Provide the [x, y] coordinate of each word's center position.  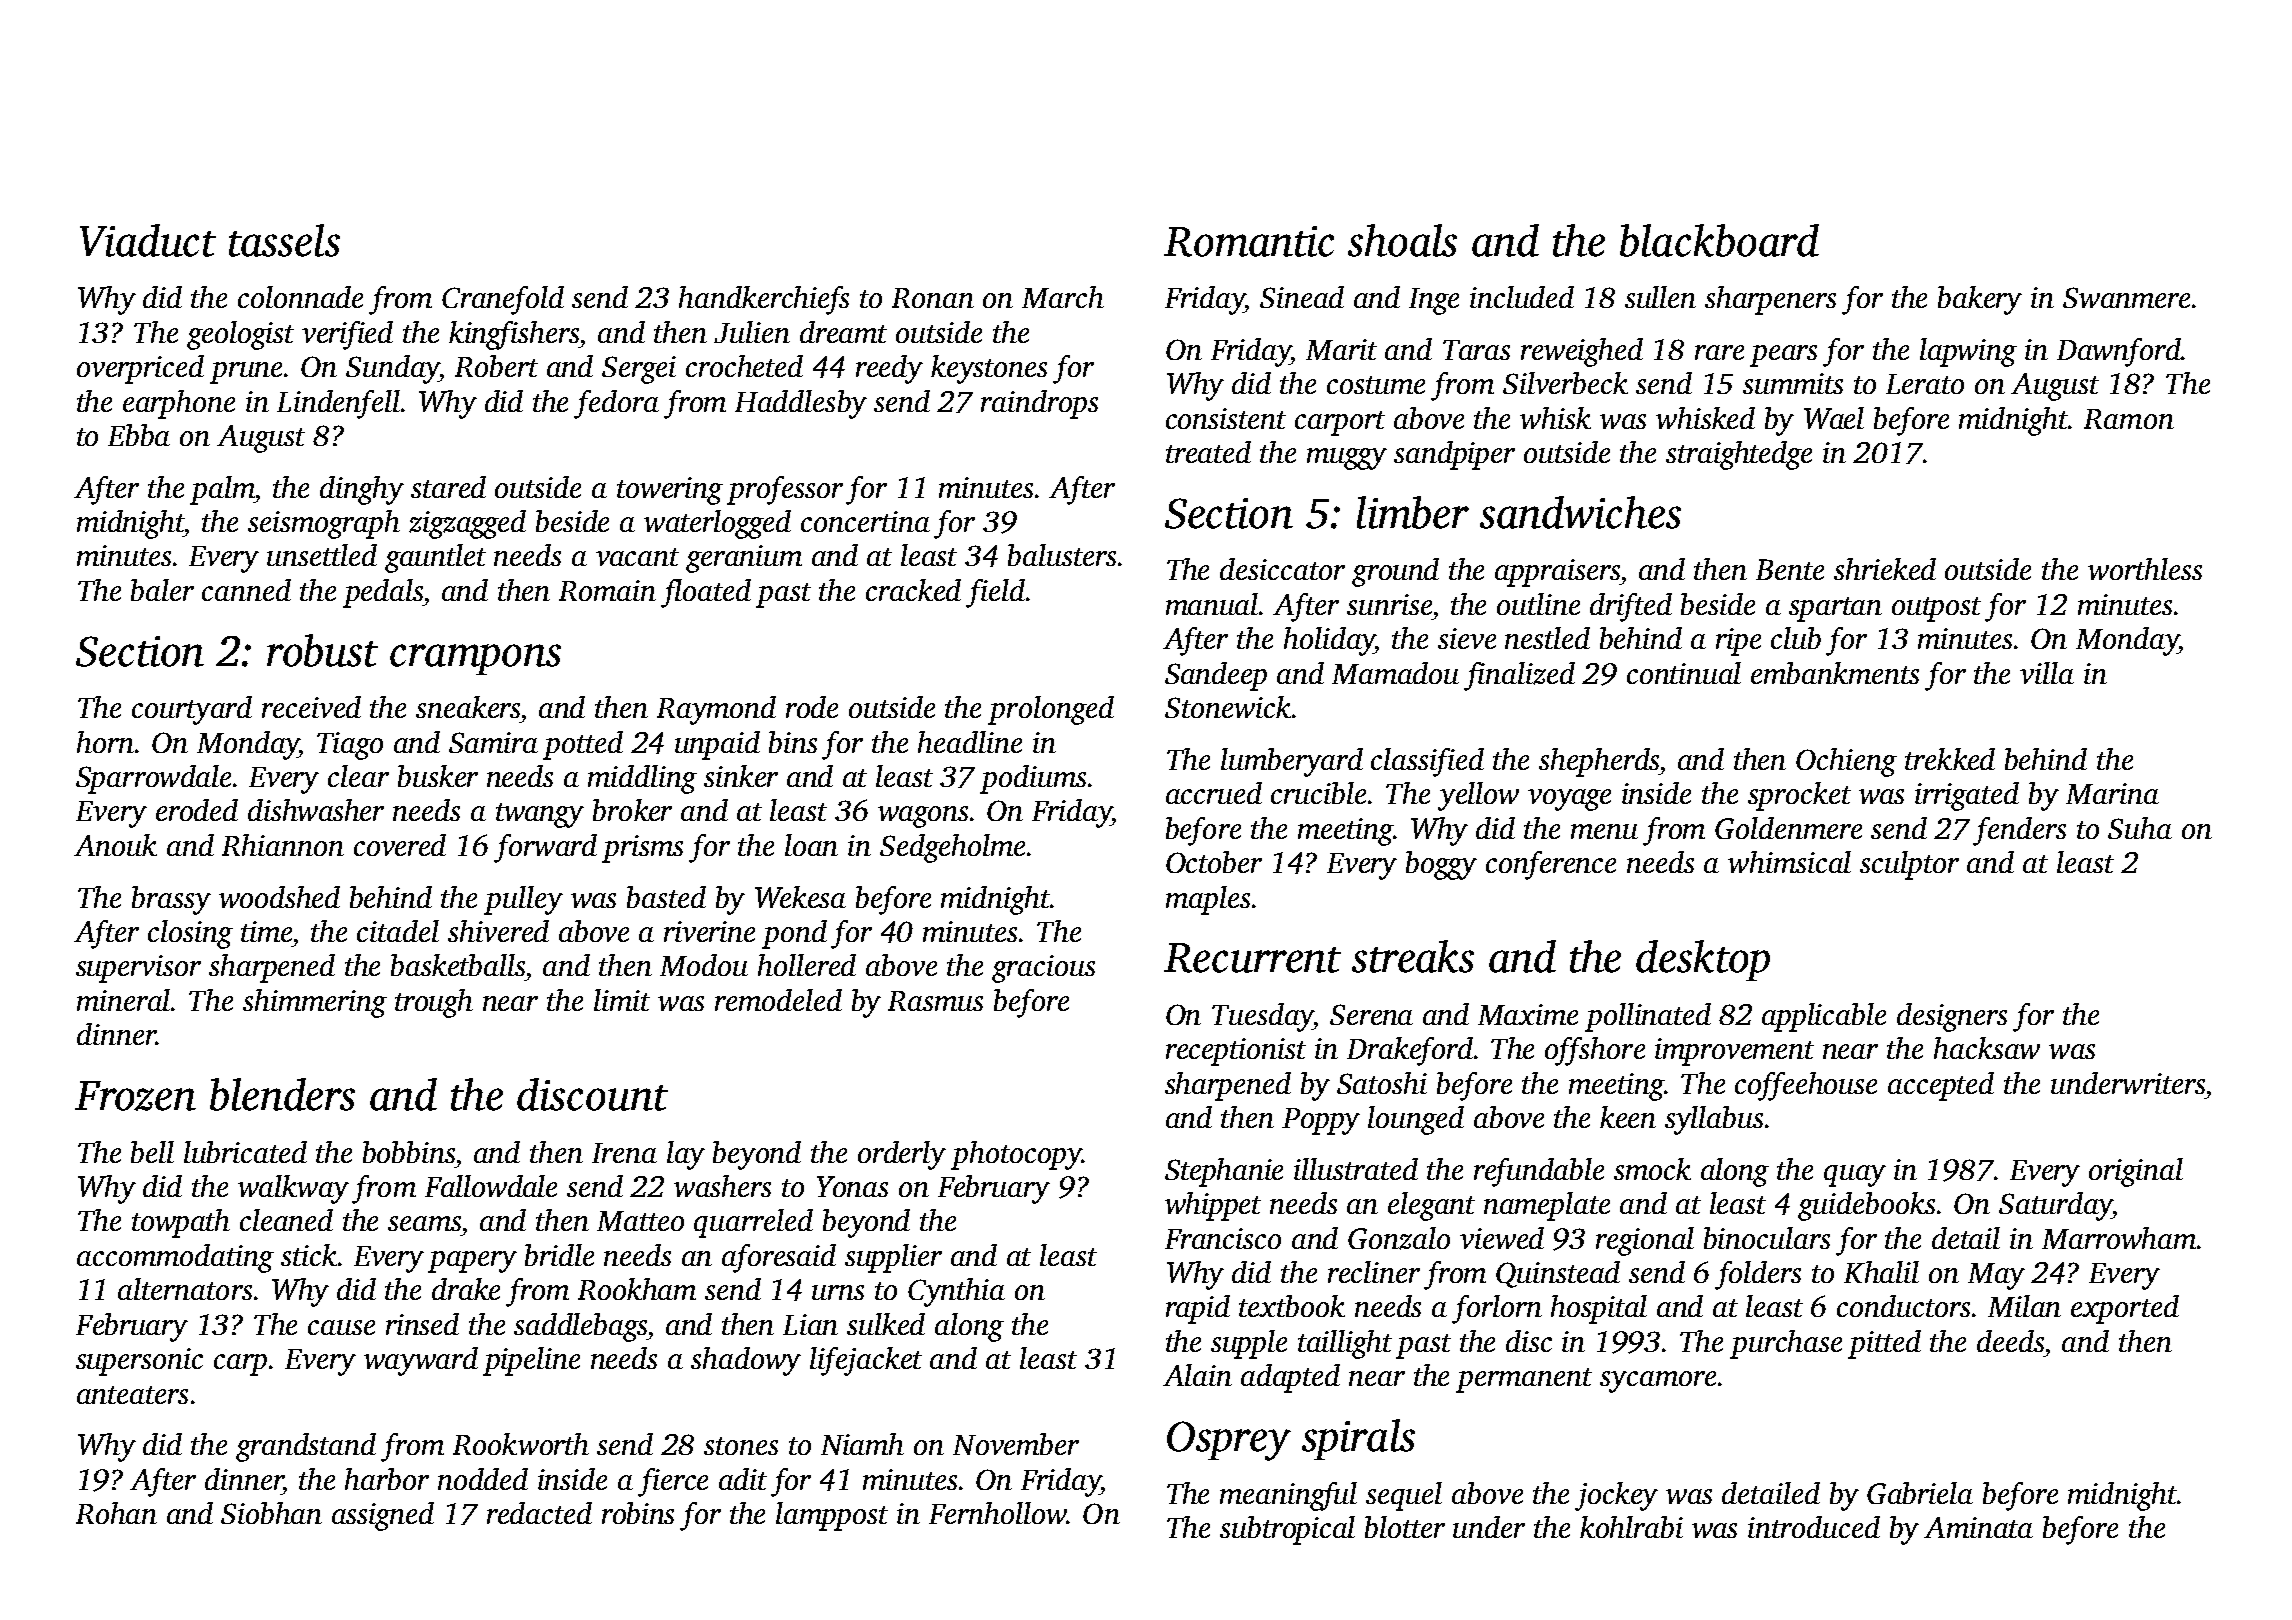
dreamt [843, 332]
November [1016, 1444]
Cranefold [503, 300]
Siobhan [271, 1513]
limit [622, 1000]
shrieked [1885, 569]
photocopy [1016, 1155]
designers [1952, 1017]
